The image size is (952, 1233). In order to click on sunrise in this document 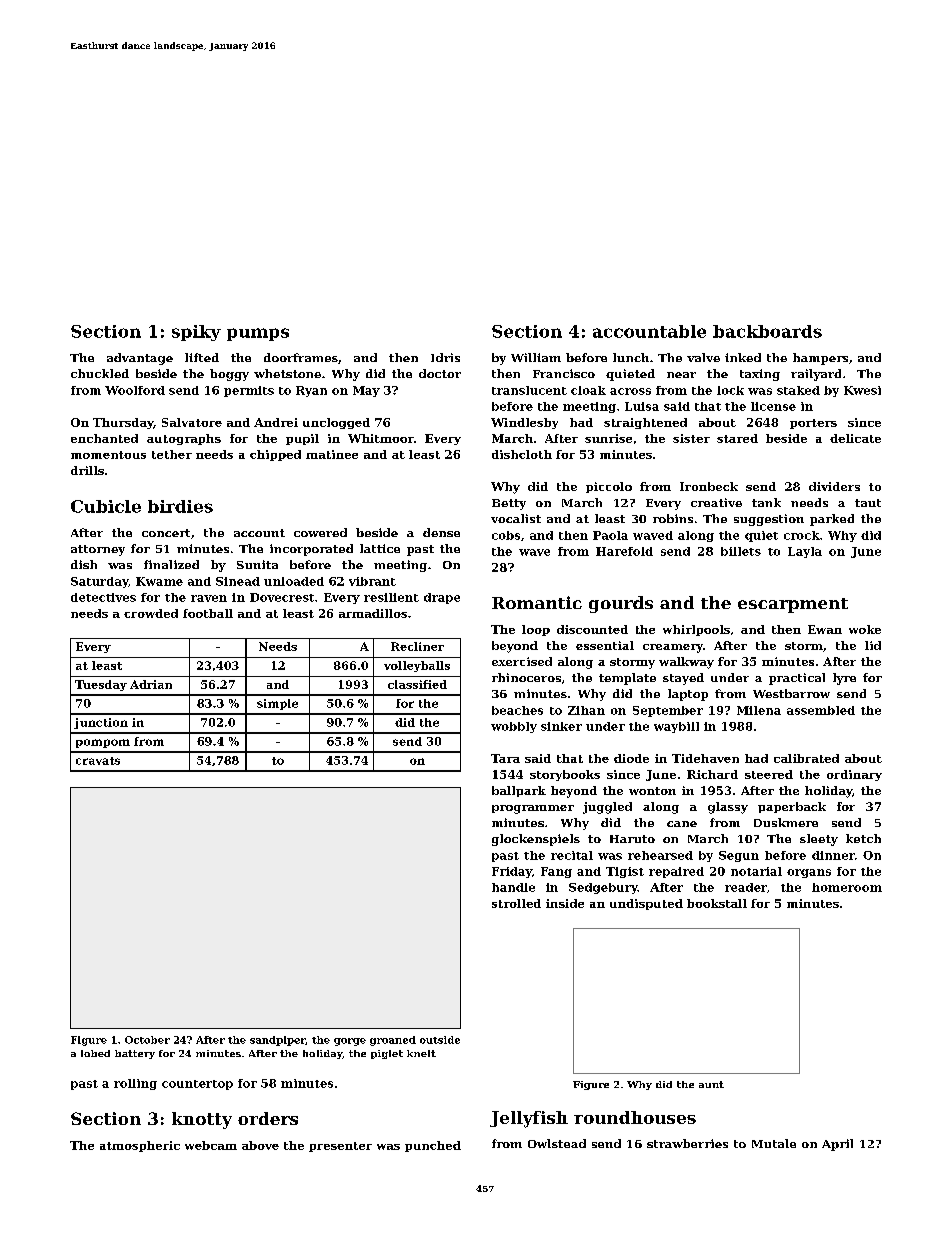, I will do `click(608, 438)`.
